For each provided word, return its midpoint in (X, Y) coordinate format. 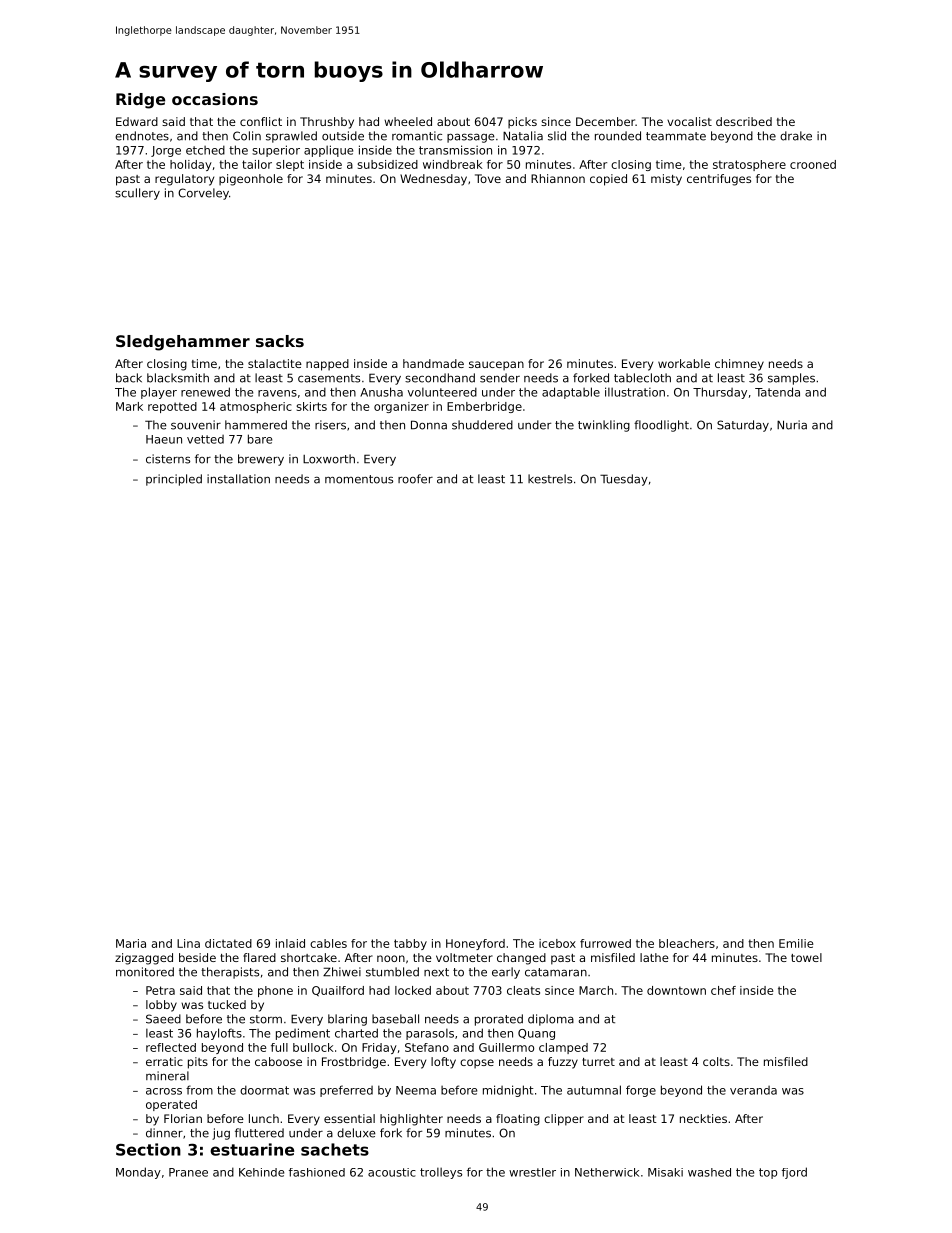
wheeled (408, 121)
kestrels (550, 479)
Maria (131, 943)
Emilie (796, 943)
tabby (410, 944)
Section (148, 1149)
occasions (215, 99)
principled (174, 480)
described (744, 121)
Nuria (792, 425)
